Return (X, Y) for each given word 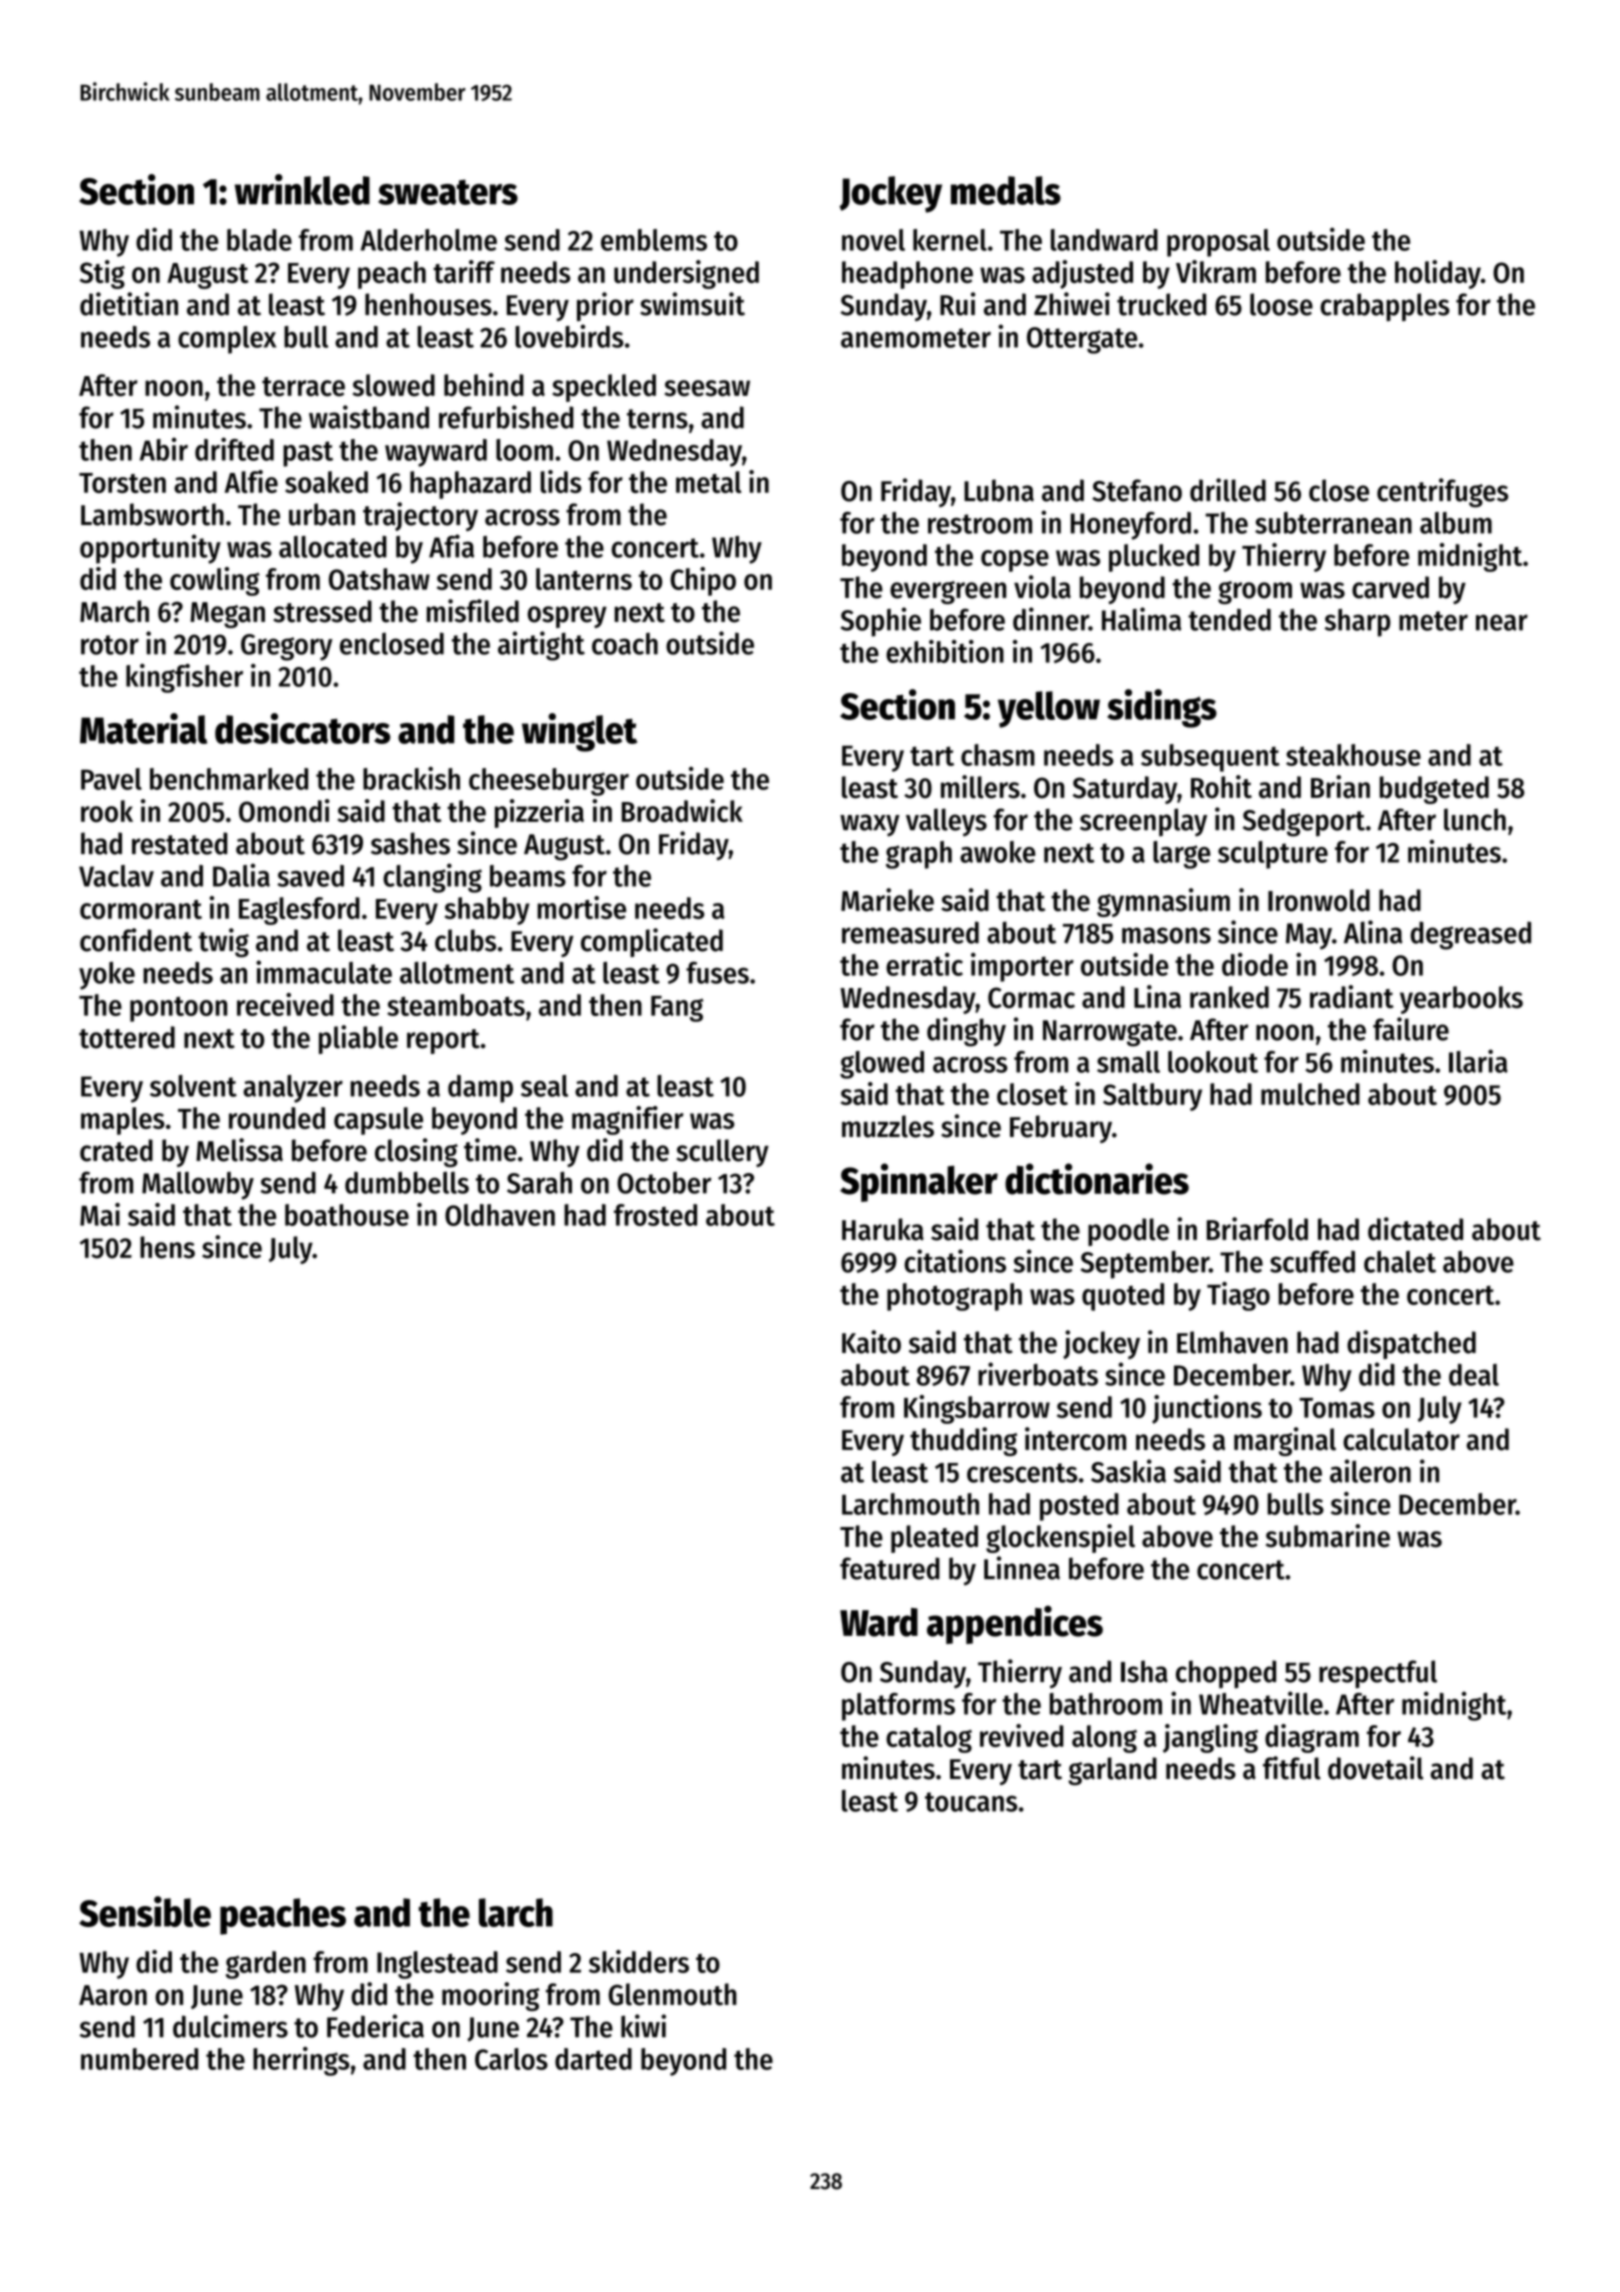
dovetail (1375, 1768)
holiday (1438, 274)
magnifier (627, 1120)
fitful (1292, 1768)
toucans (971, 1802)
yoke (107, 976)
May (1309, 936)
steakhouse (1353, 755)
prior (605, 306)
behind (484, 385)
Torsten (122, 483)
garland (1112, 1771)
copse (1015, 561)
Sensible (145, 1911)
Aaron (113, 1995)
